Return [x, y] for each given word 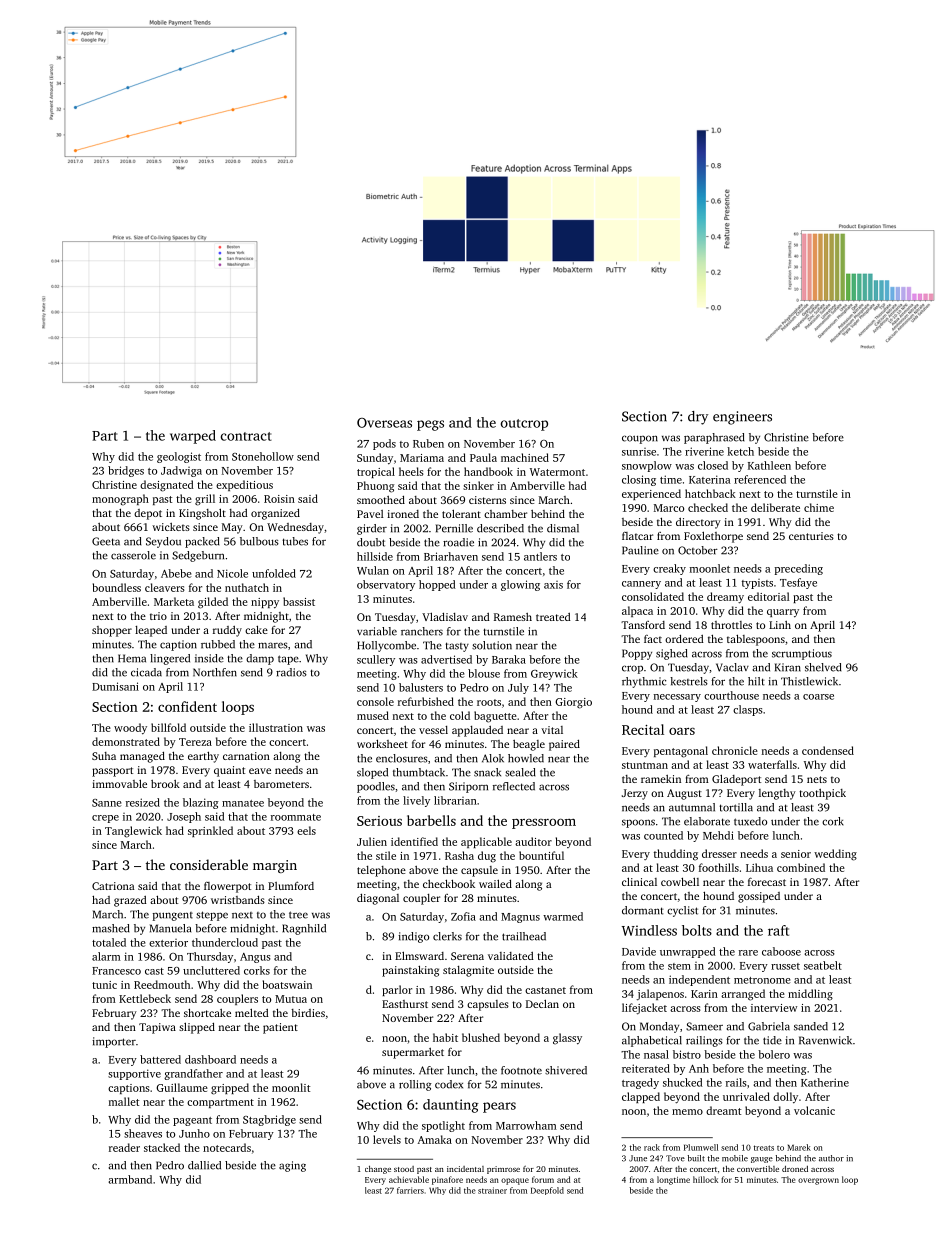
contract [246, 436]
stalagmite [468, 971]
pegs [430, 425]
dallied [204, 1165]
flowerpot [227, 887]
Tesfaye [798, 583]
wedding [835, 855]
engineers [742, 418]
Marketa [174, 601]
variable [377, 631]
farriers [410, 1190]
